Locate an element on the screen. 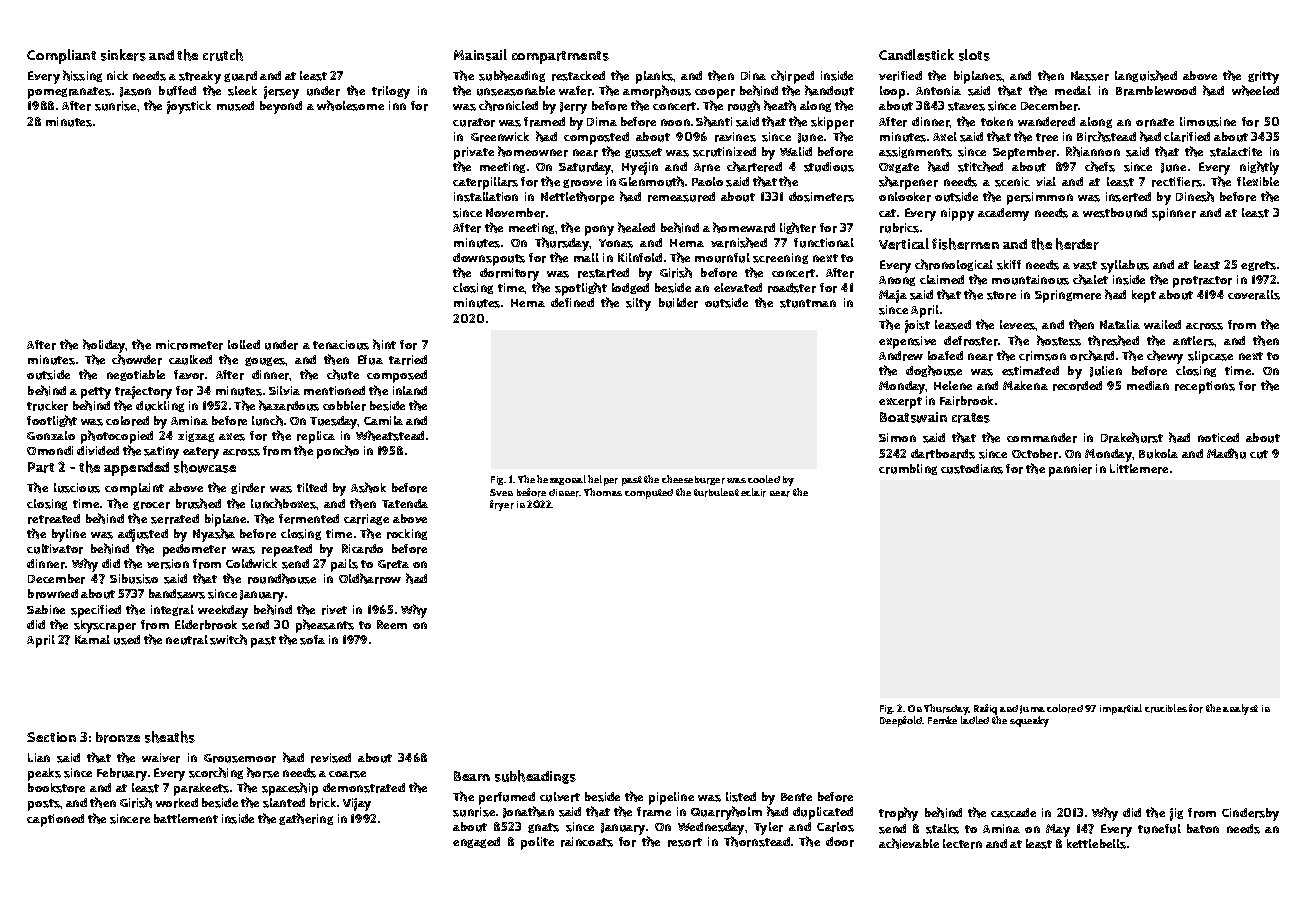 The width and height of the screenshot is (1308, 924). petty is located at coordinates (96, 393).
